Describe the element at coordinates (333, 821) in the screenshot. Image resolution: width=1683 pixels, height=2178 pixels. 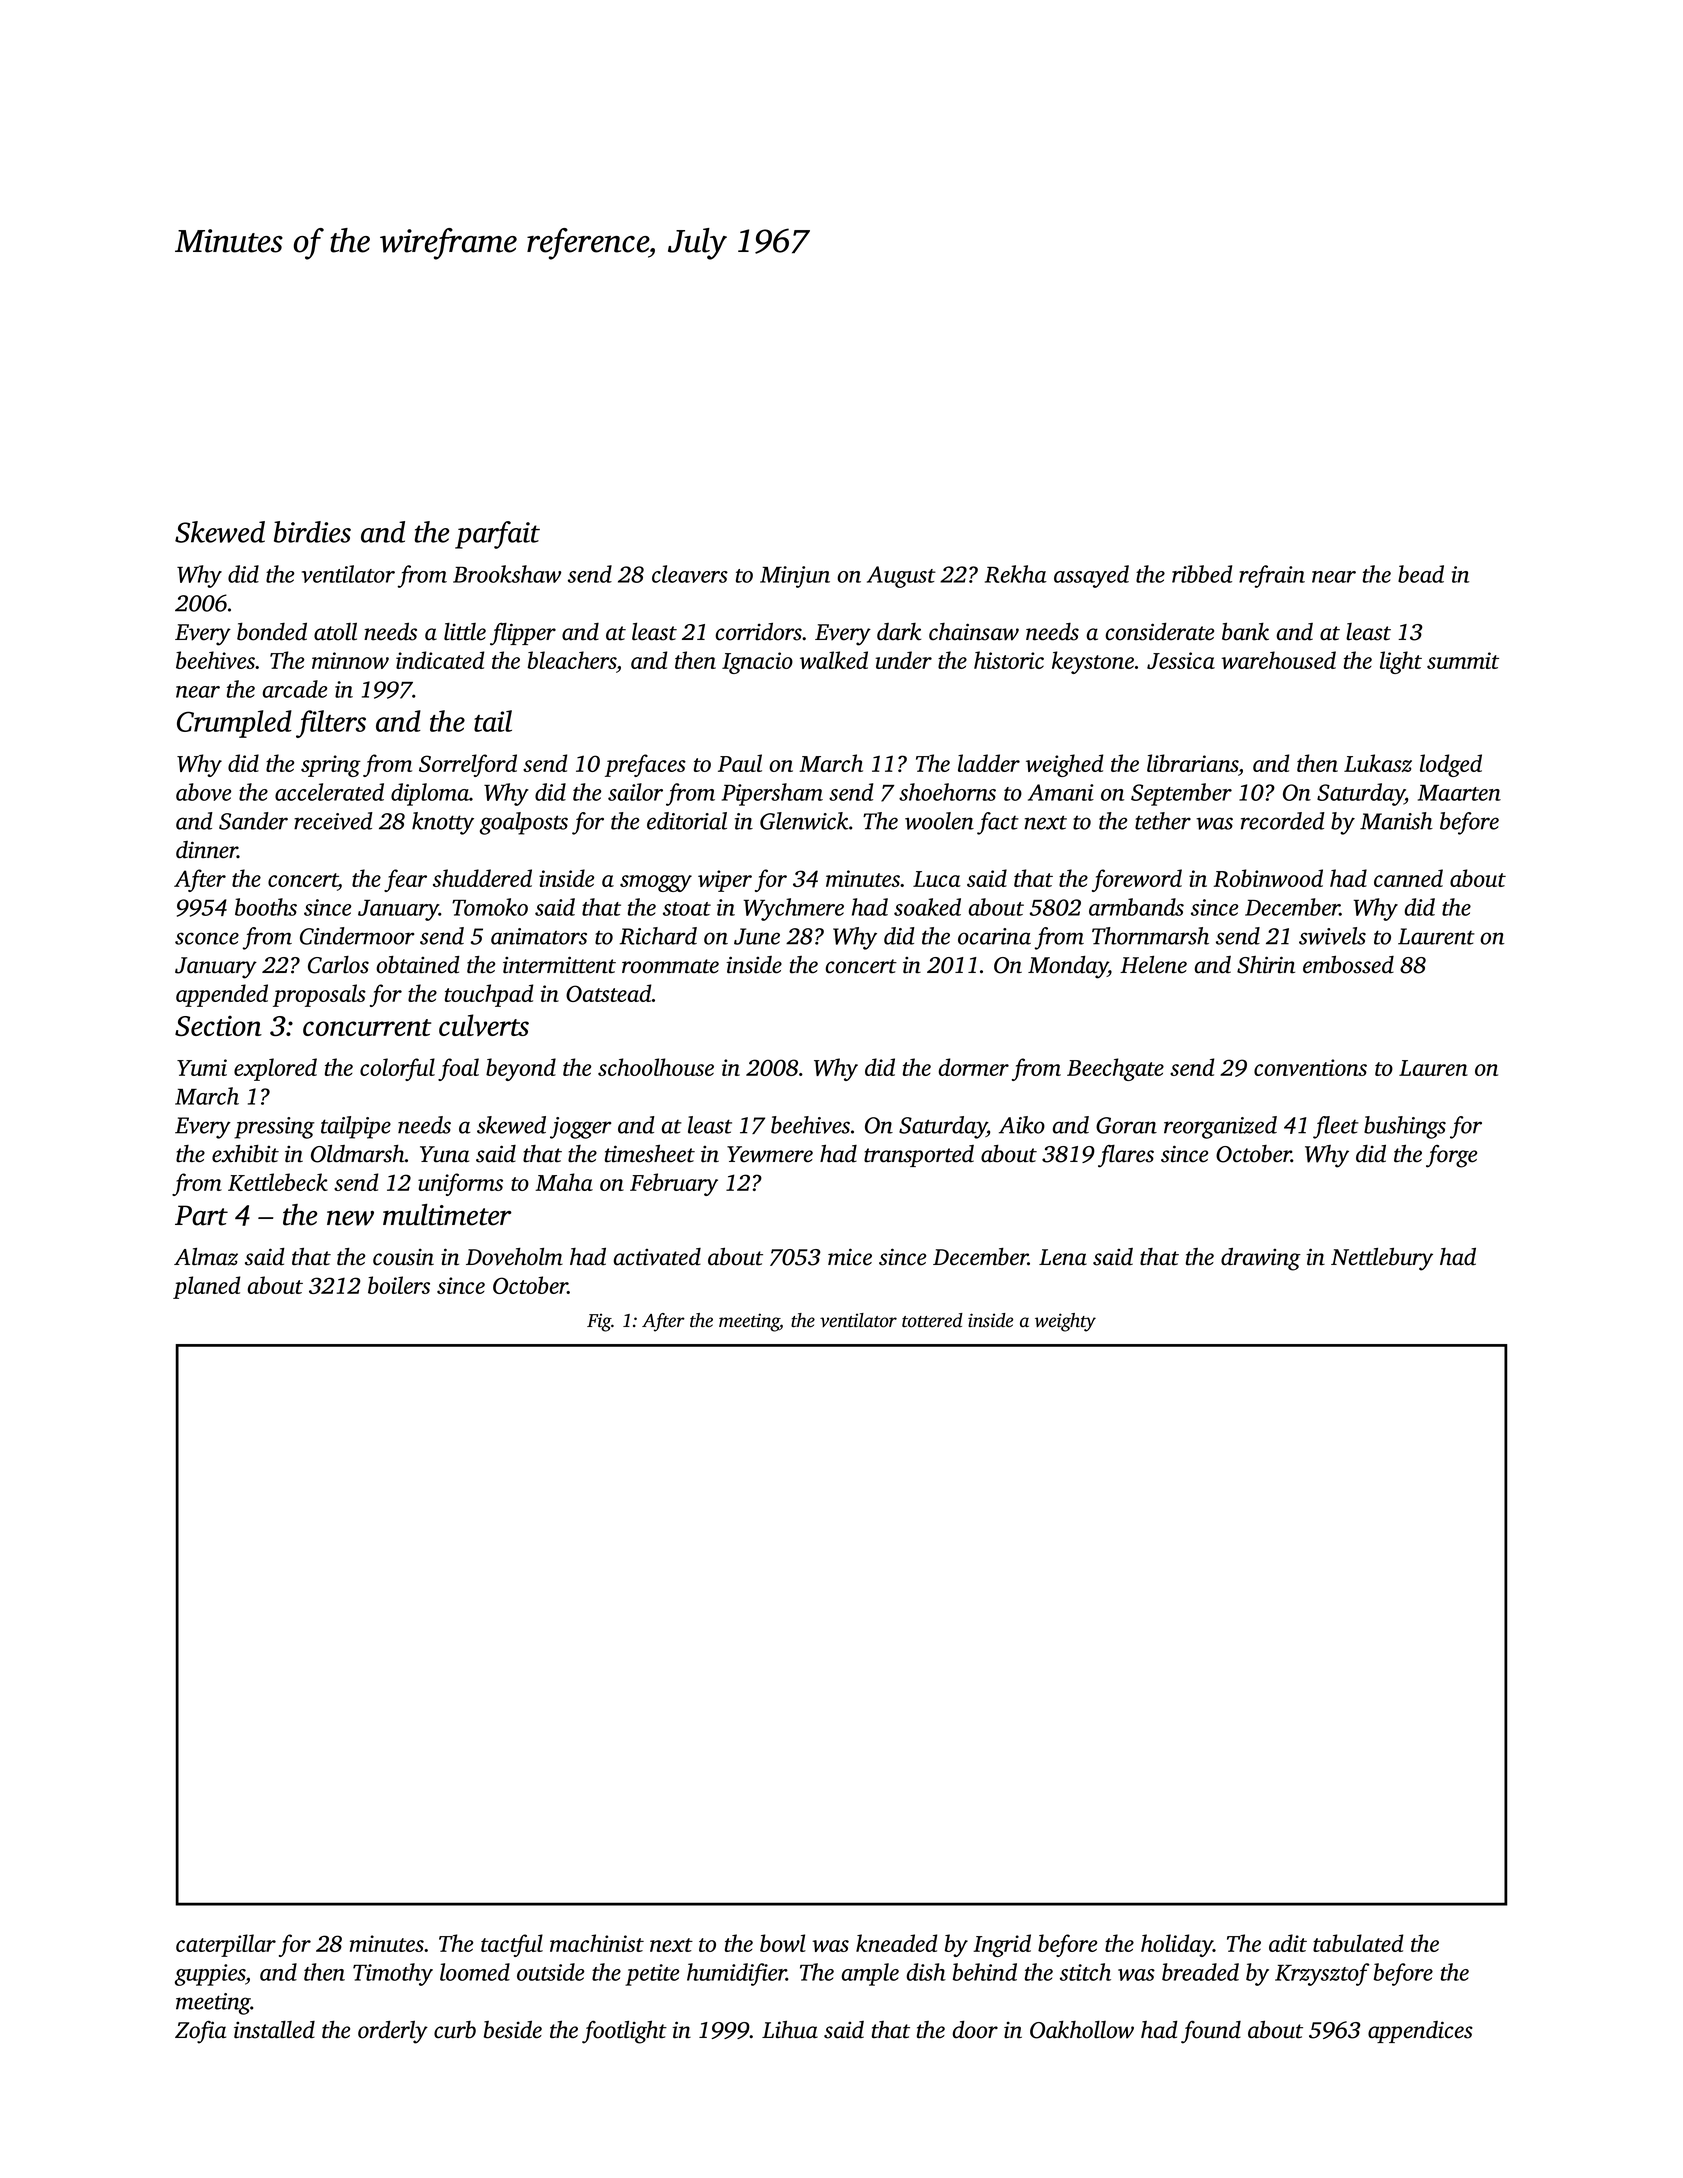
I see `received` at that location.
